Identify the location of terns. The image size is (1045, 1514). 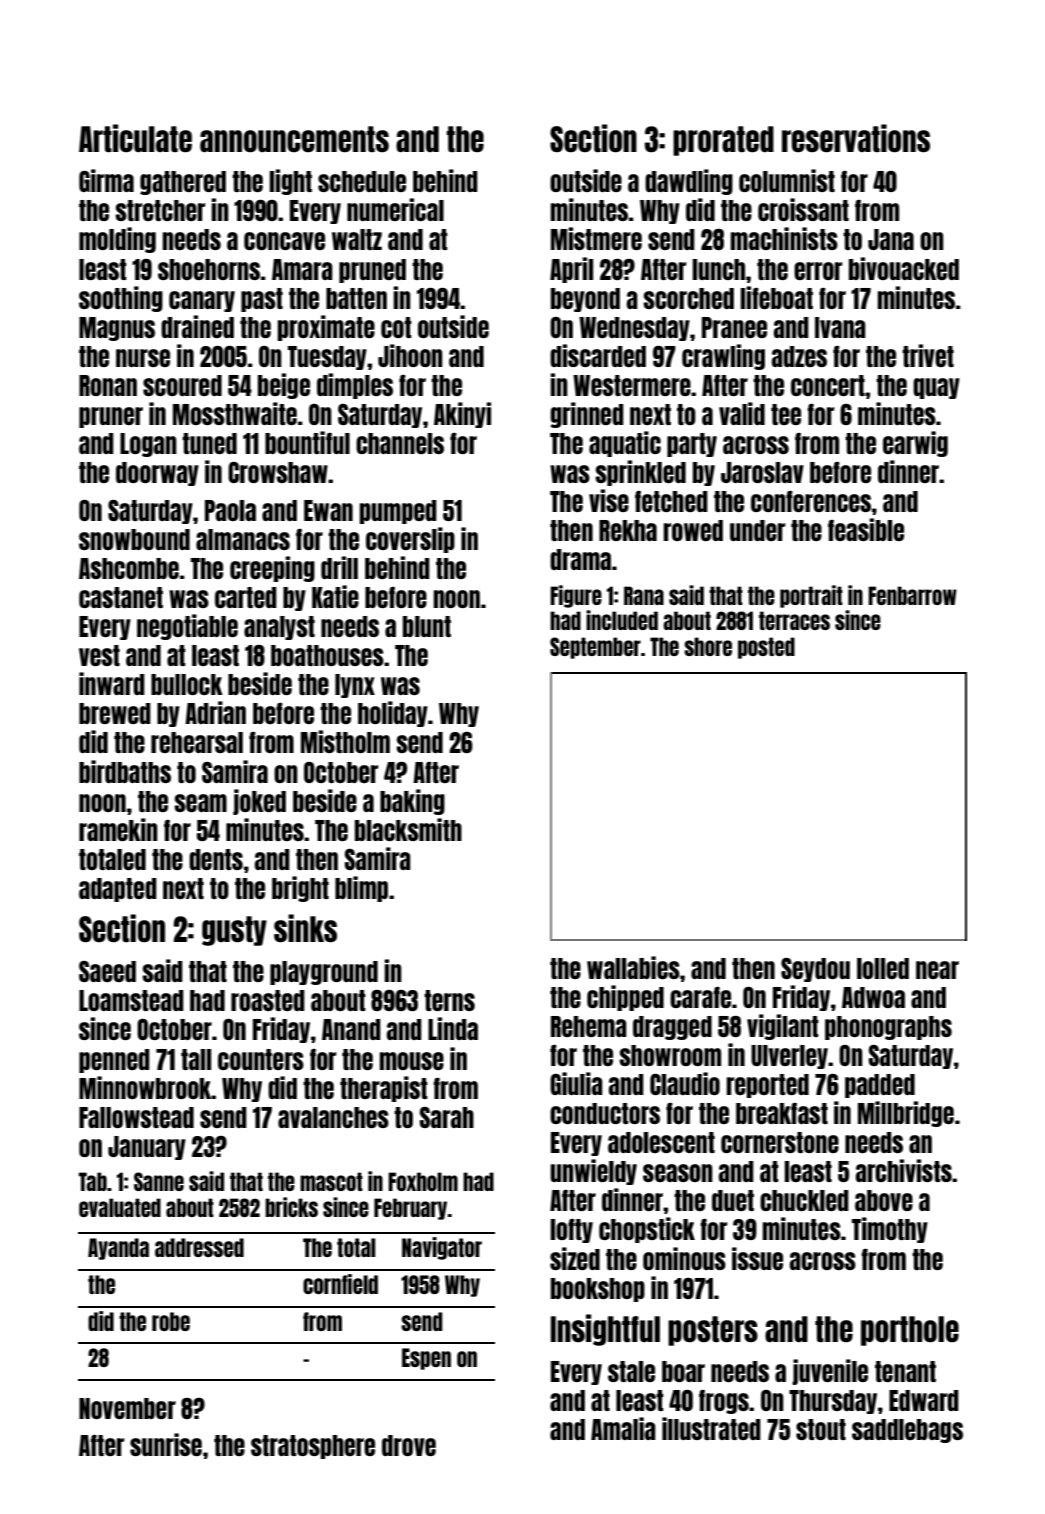
(449, 1000).
